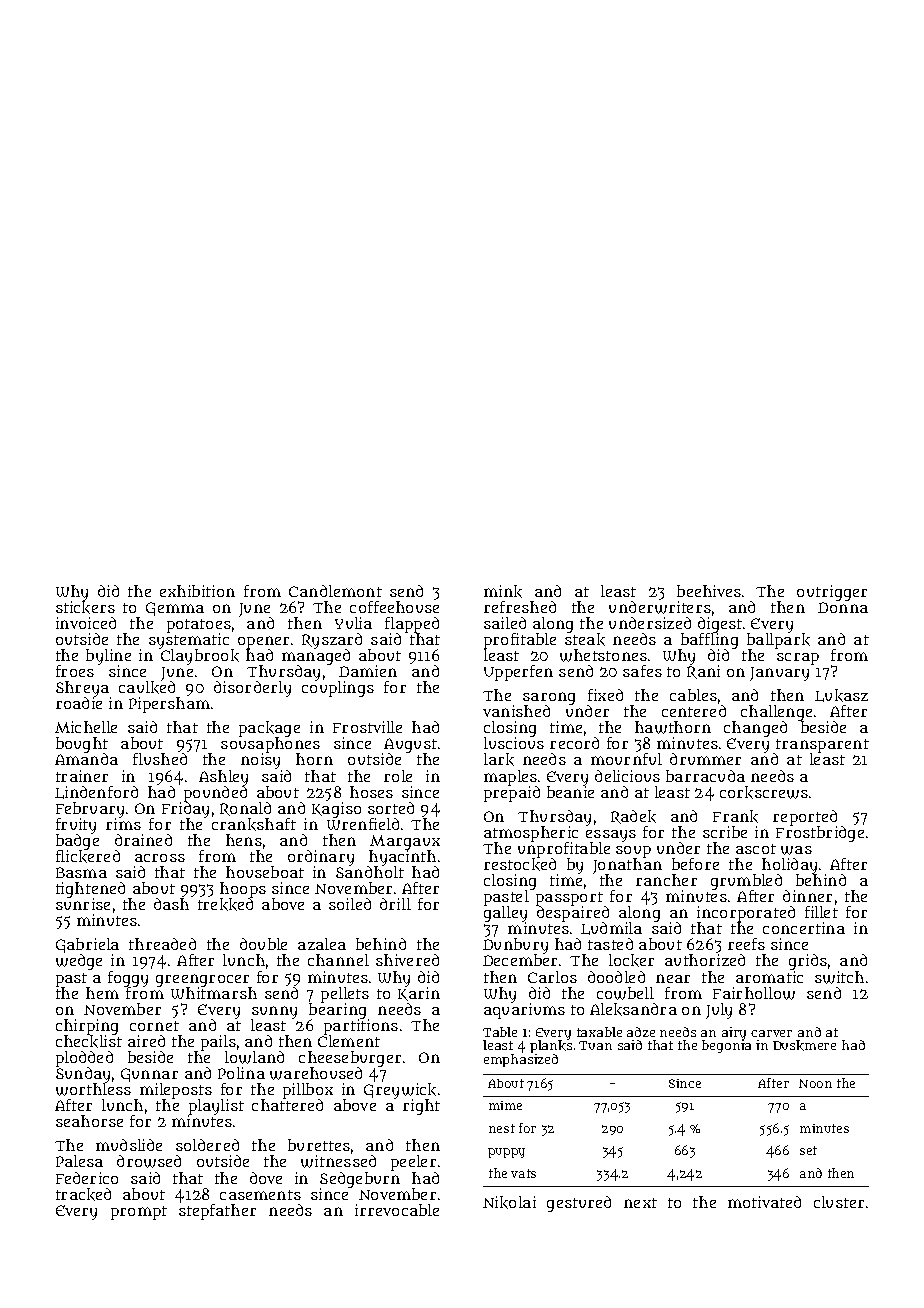  Describe the element at coordinates (82, 689) in the page. I see `Shreya` at that location.
